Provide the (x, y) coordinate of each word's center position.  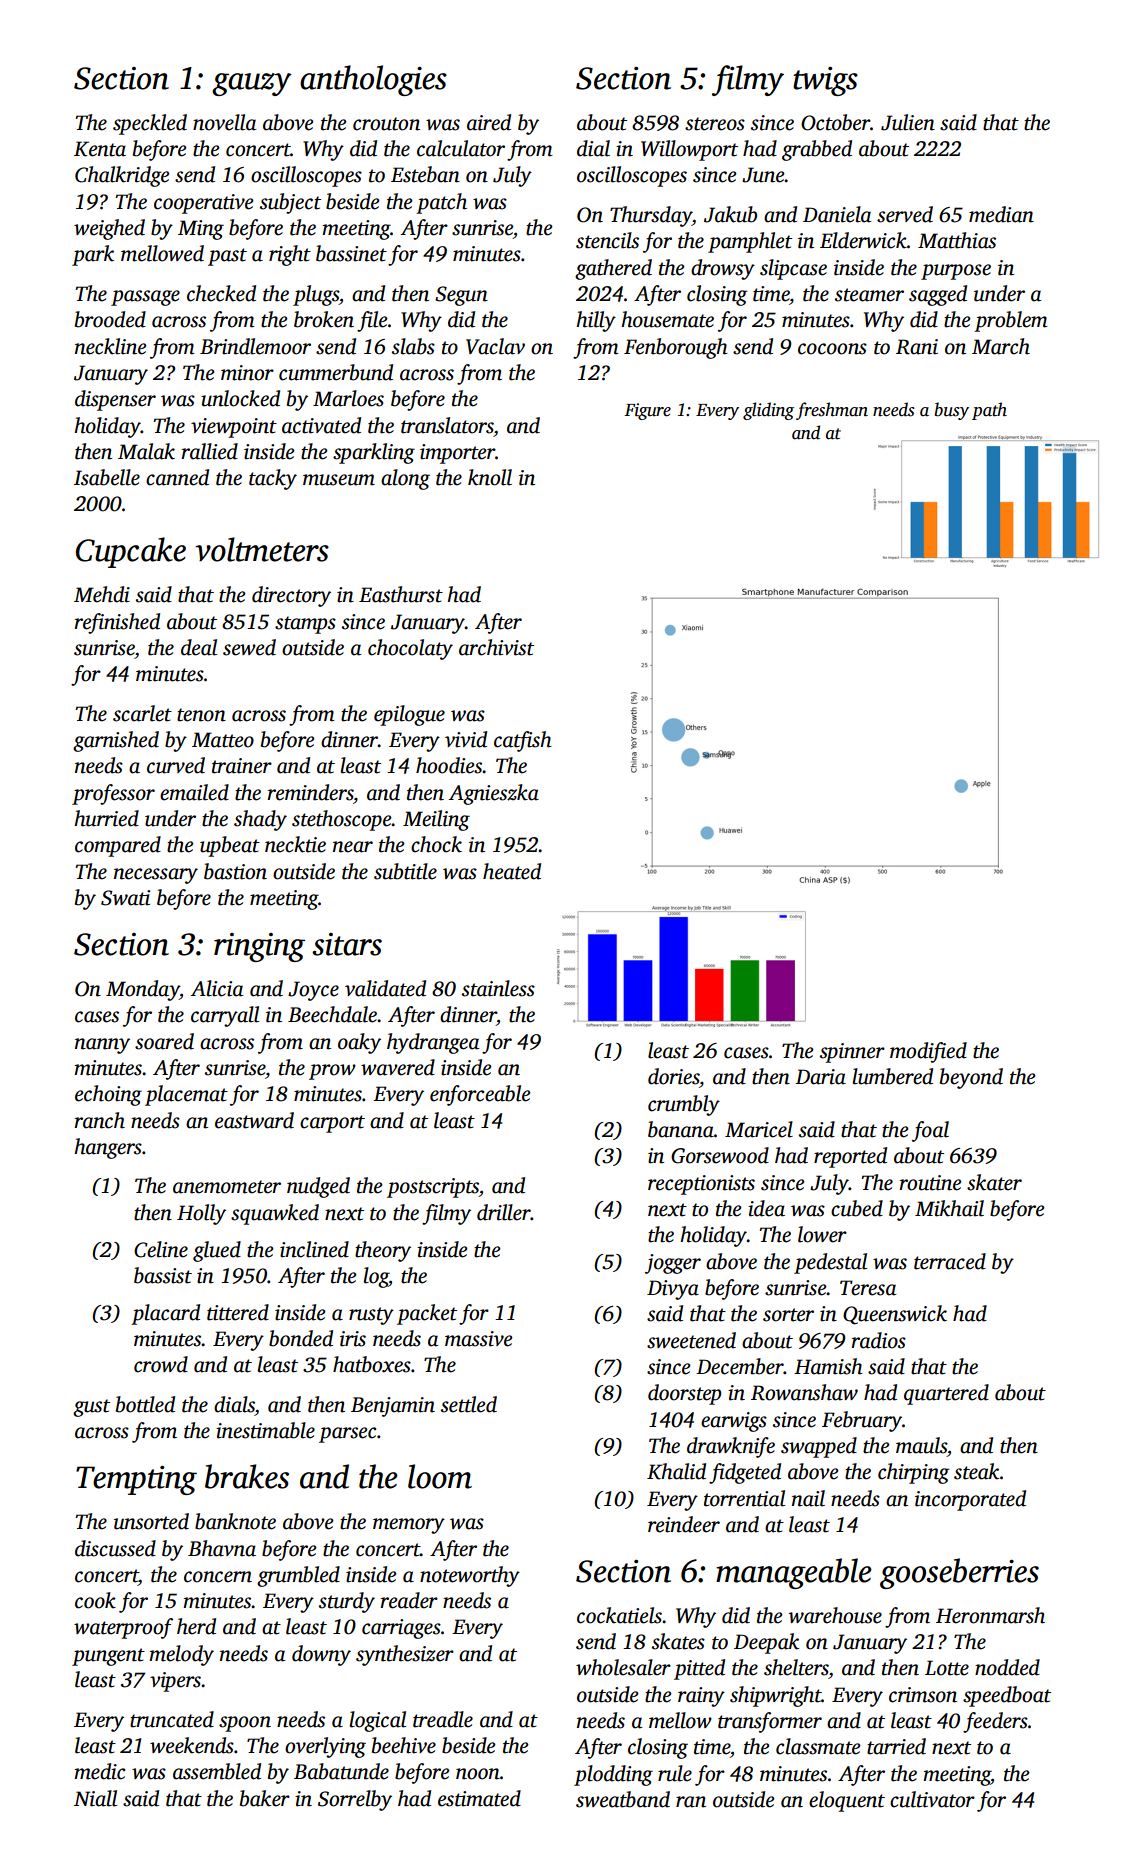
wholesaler (623, 1667)
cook (95, 1600)
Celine (161, 1249)
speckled (150, 124)
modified (928, 1052)
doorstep (684, 1394)
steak (976, 1471)
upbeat (230, 846)
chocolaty (410, 649)
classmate (818, 1746)
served (905, 214)
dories (673, 1076)
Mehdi (102, 594)
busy (952, 411)
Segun (461, 296)
